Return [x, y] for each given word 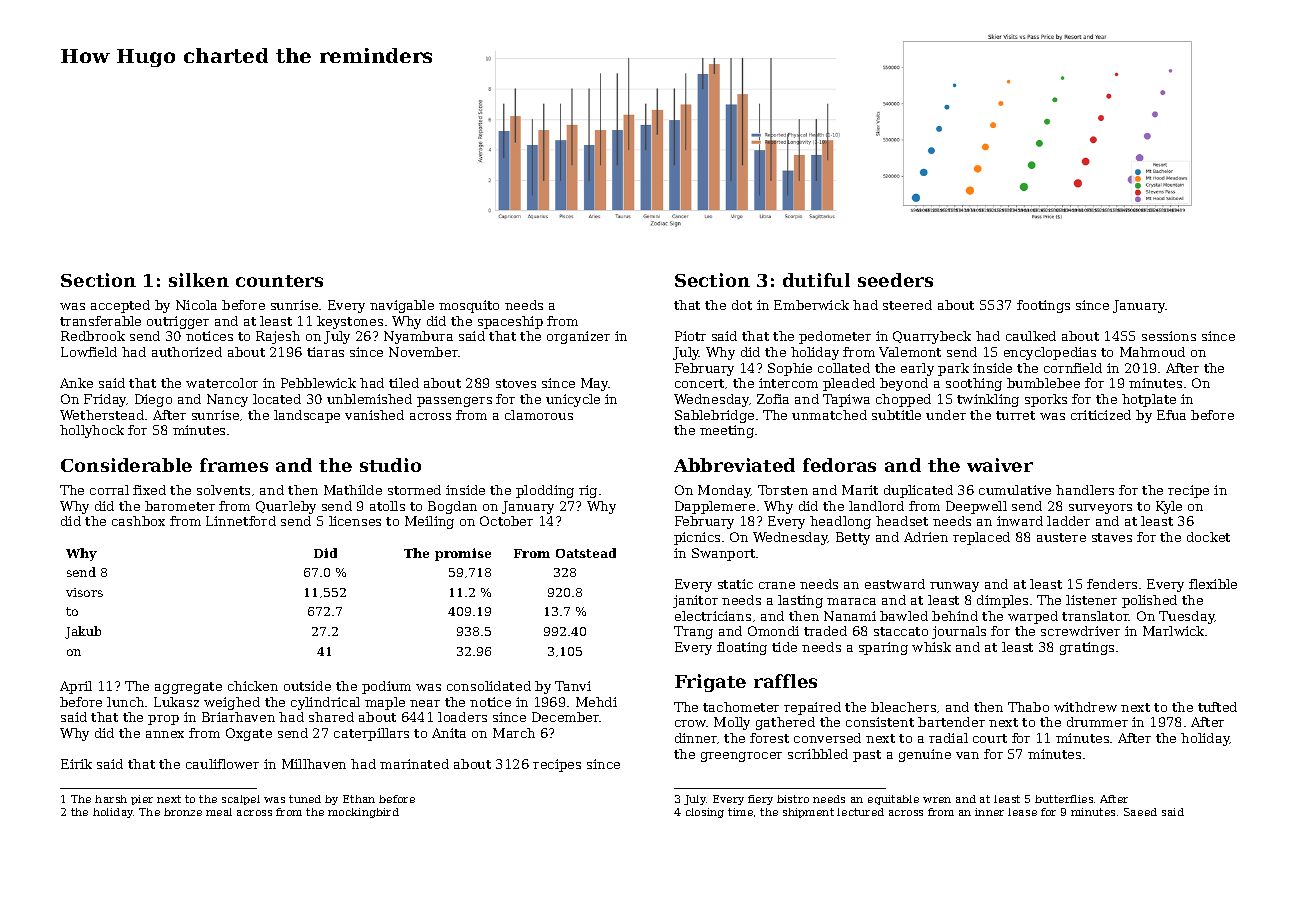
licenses [355, 521]
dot [742, 305]
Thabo [1028, 707]
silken [199, 280]
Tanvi [573, 686]
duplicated [918, 491]
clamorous [539, 415]
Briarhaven [238, 717]
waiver [1000, 465]
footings [1043, 306]
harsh [111, 799]
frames [234, 465]
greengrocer [741, 757]
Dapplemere [715, 507]
